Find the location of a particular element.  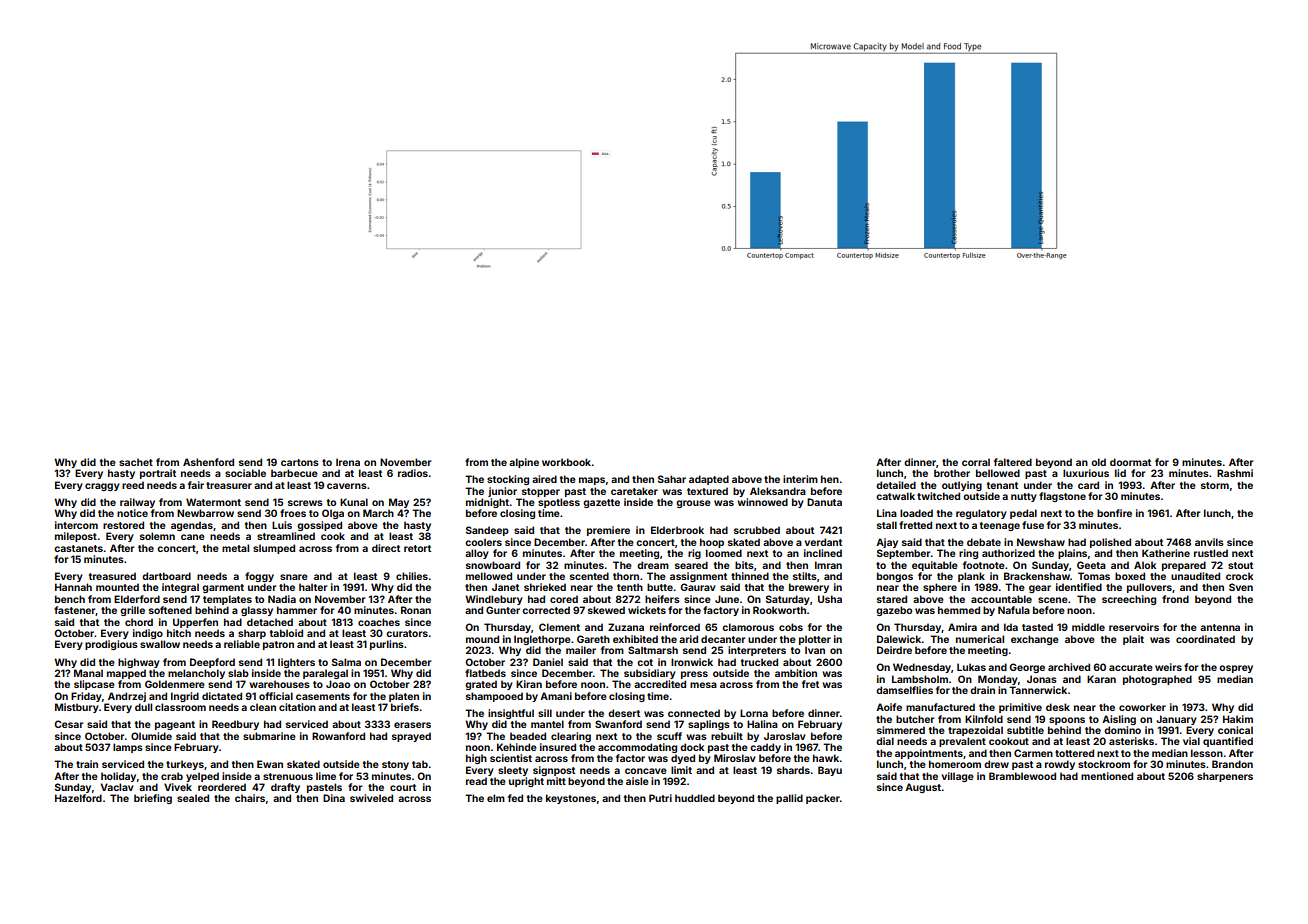

village is located at coordinates (958, 777).
